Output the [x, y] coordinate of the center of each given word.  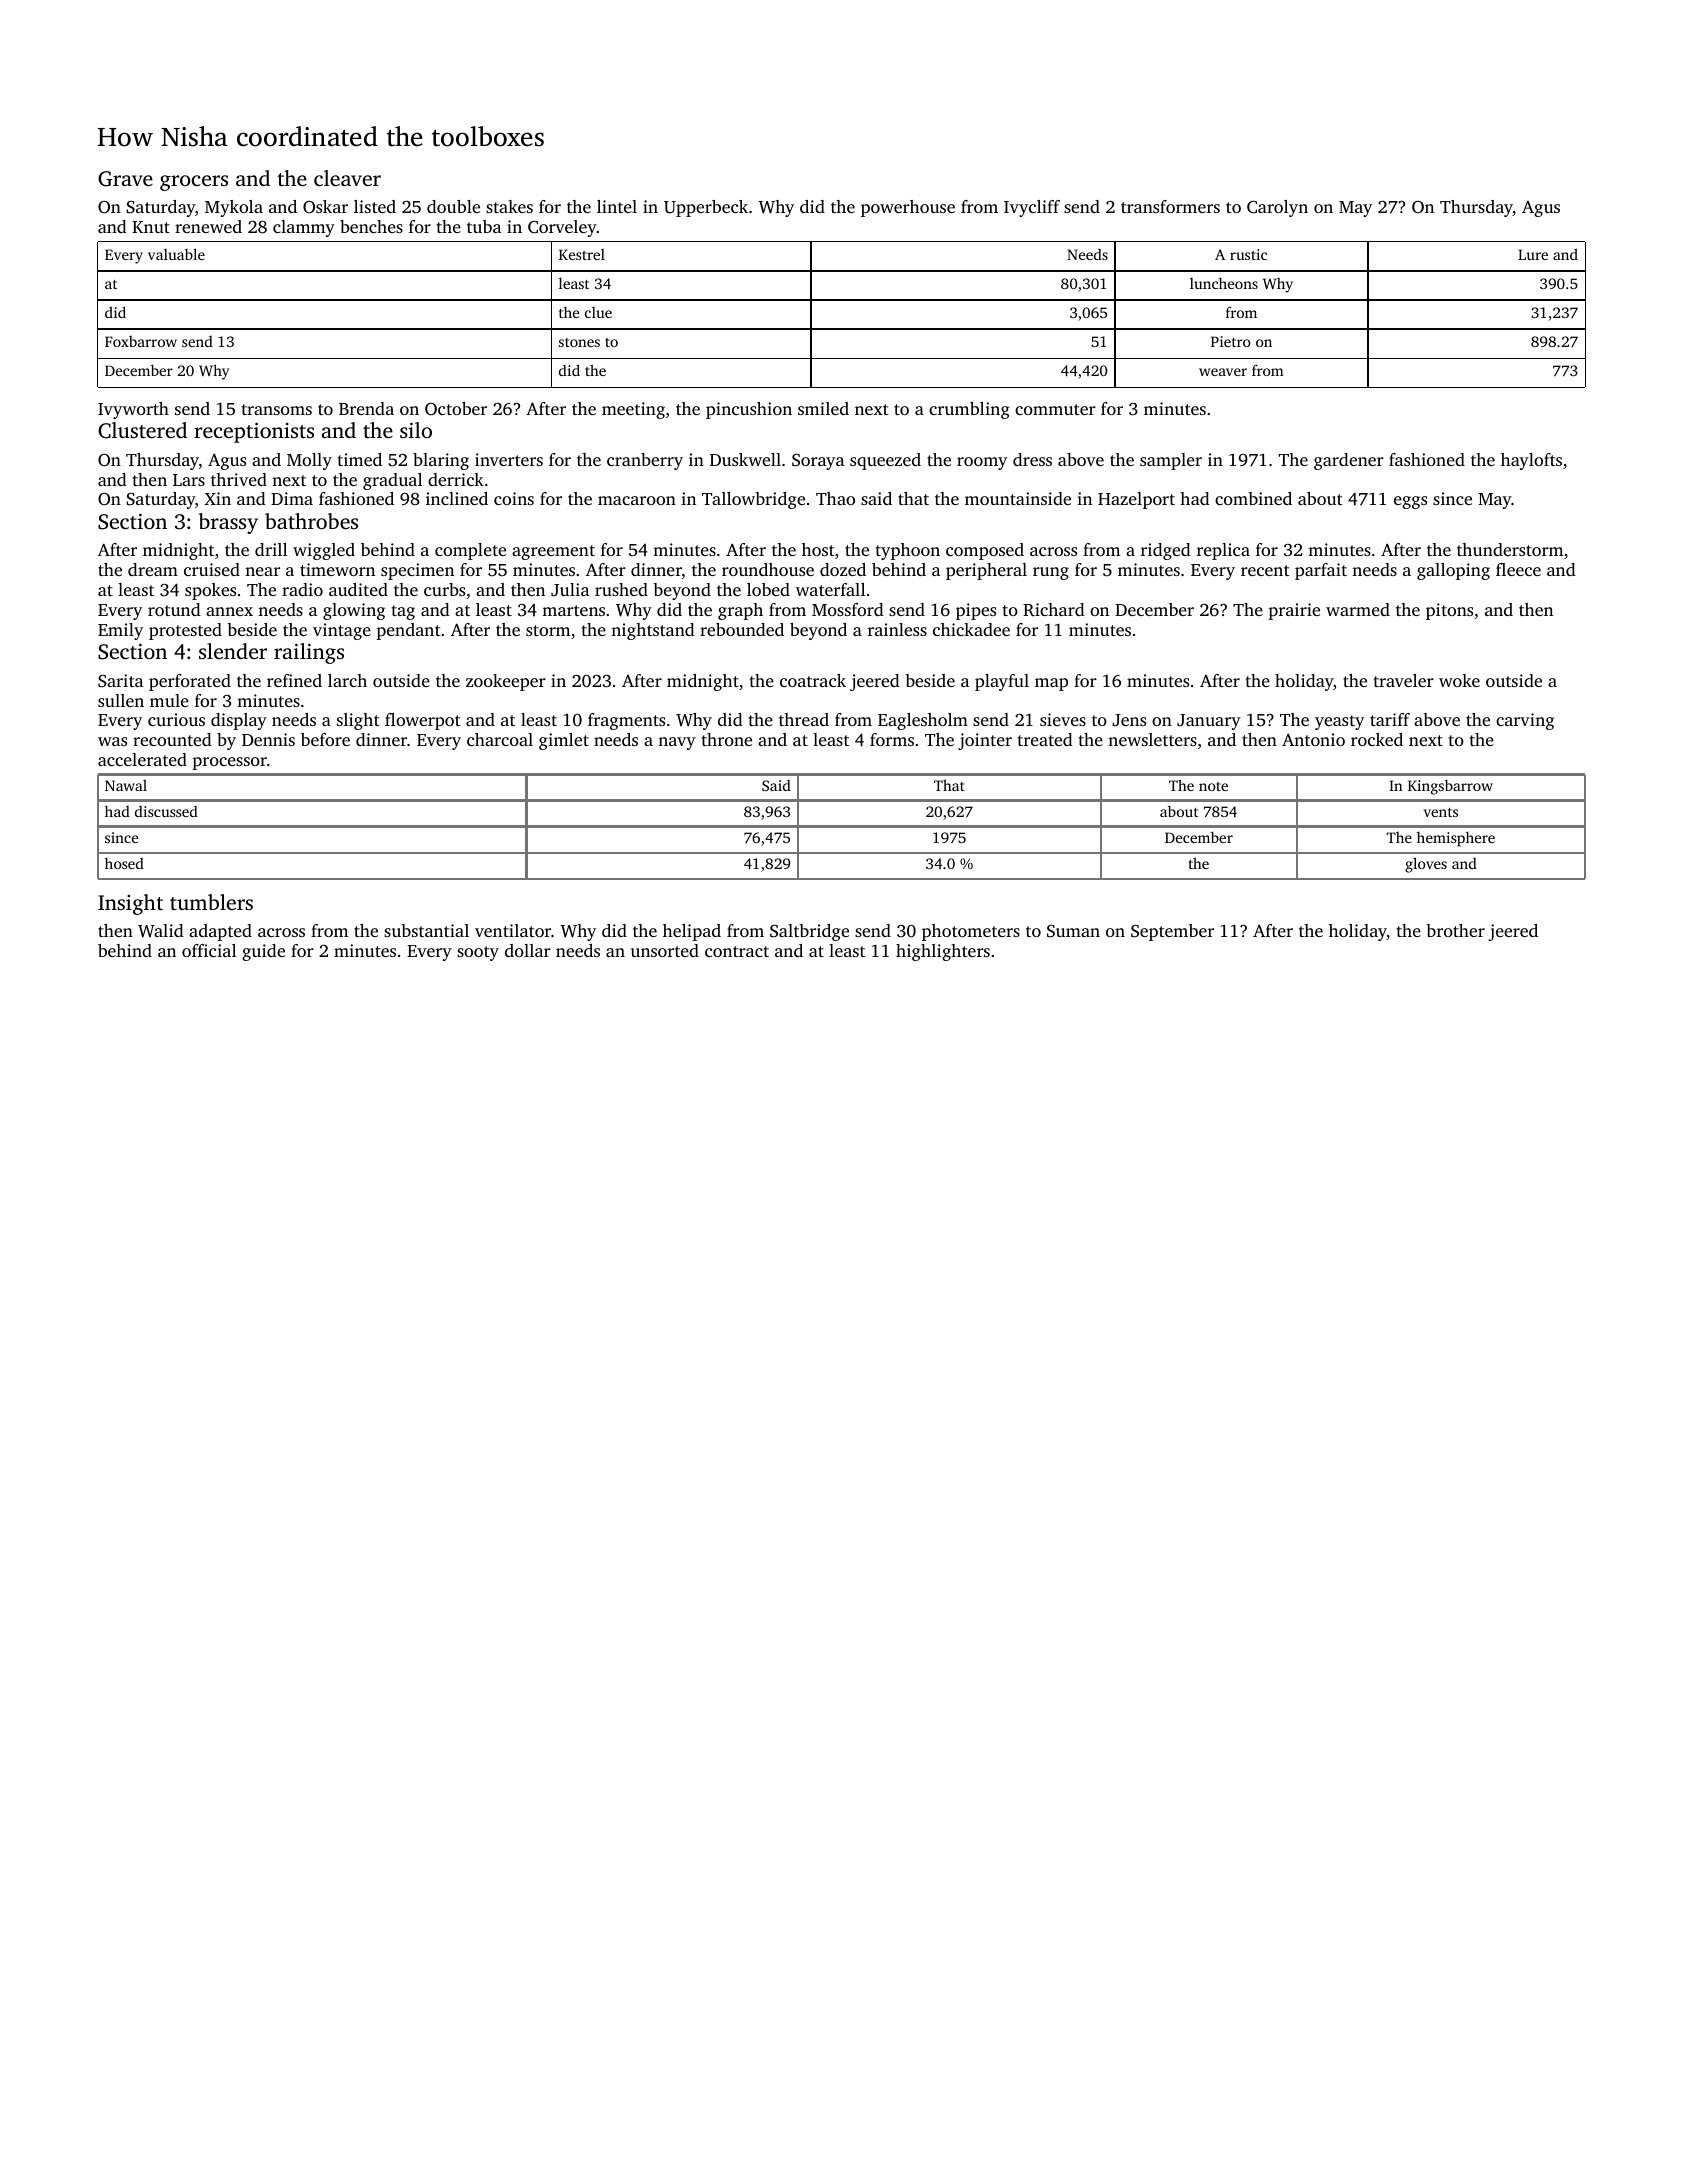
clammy [304, 228]
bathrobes [311, 521]
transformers [1170, 206]
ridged [1166, 551]
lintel [617, 206]
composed [985, 551]
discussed [166, 811]
